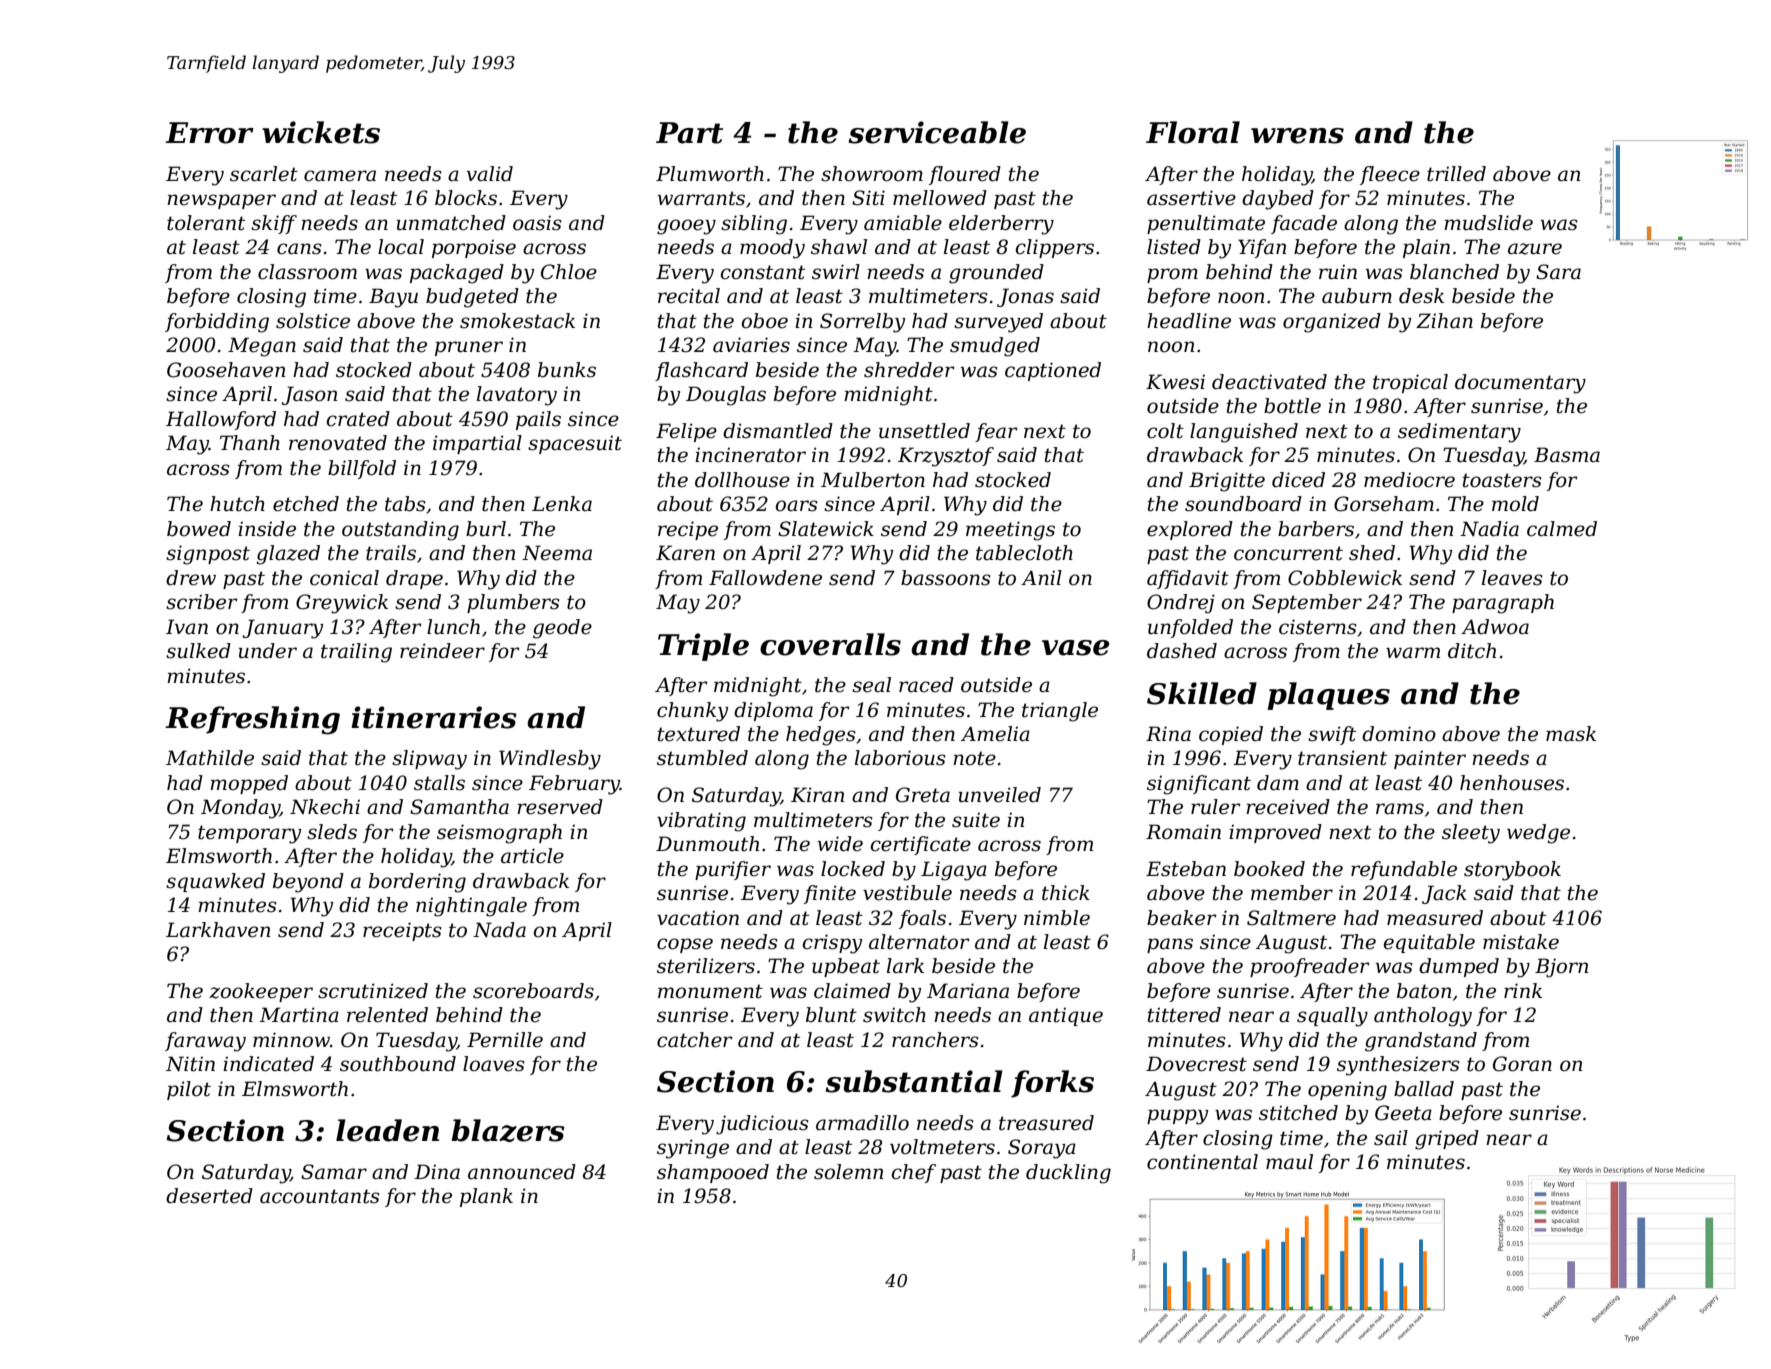  I want to click on beaker, so click(1182, 918).
